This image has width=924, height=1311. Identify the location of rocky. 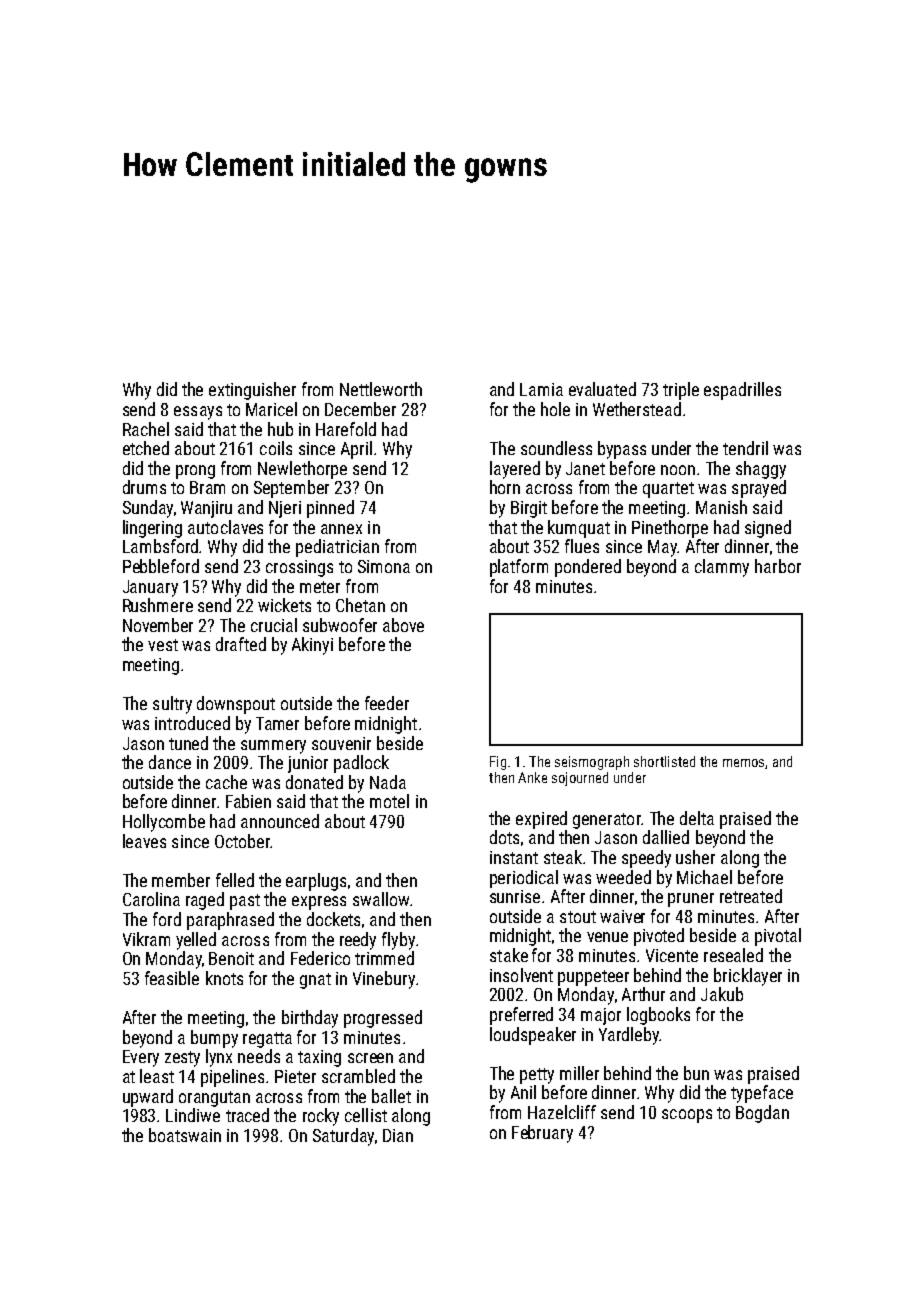
(321, 1117).
